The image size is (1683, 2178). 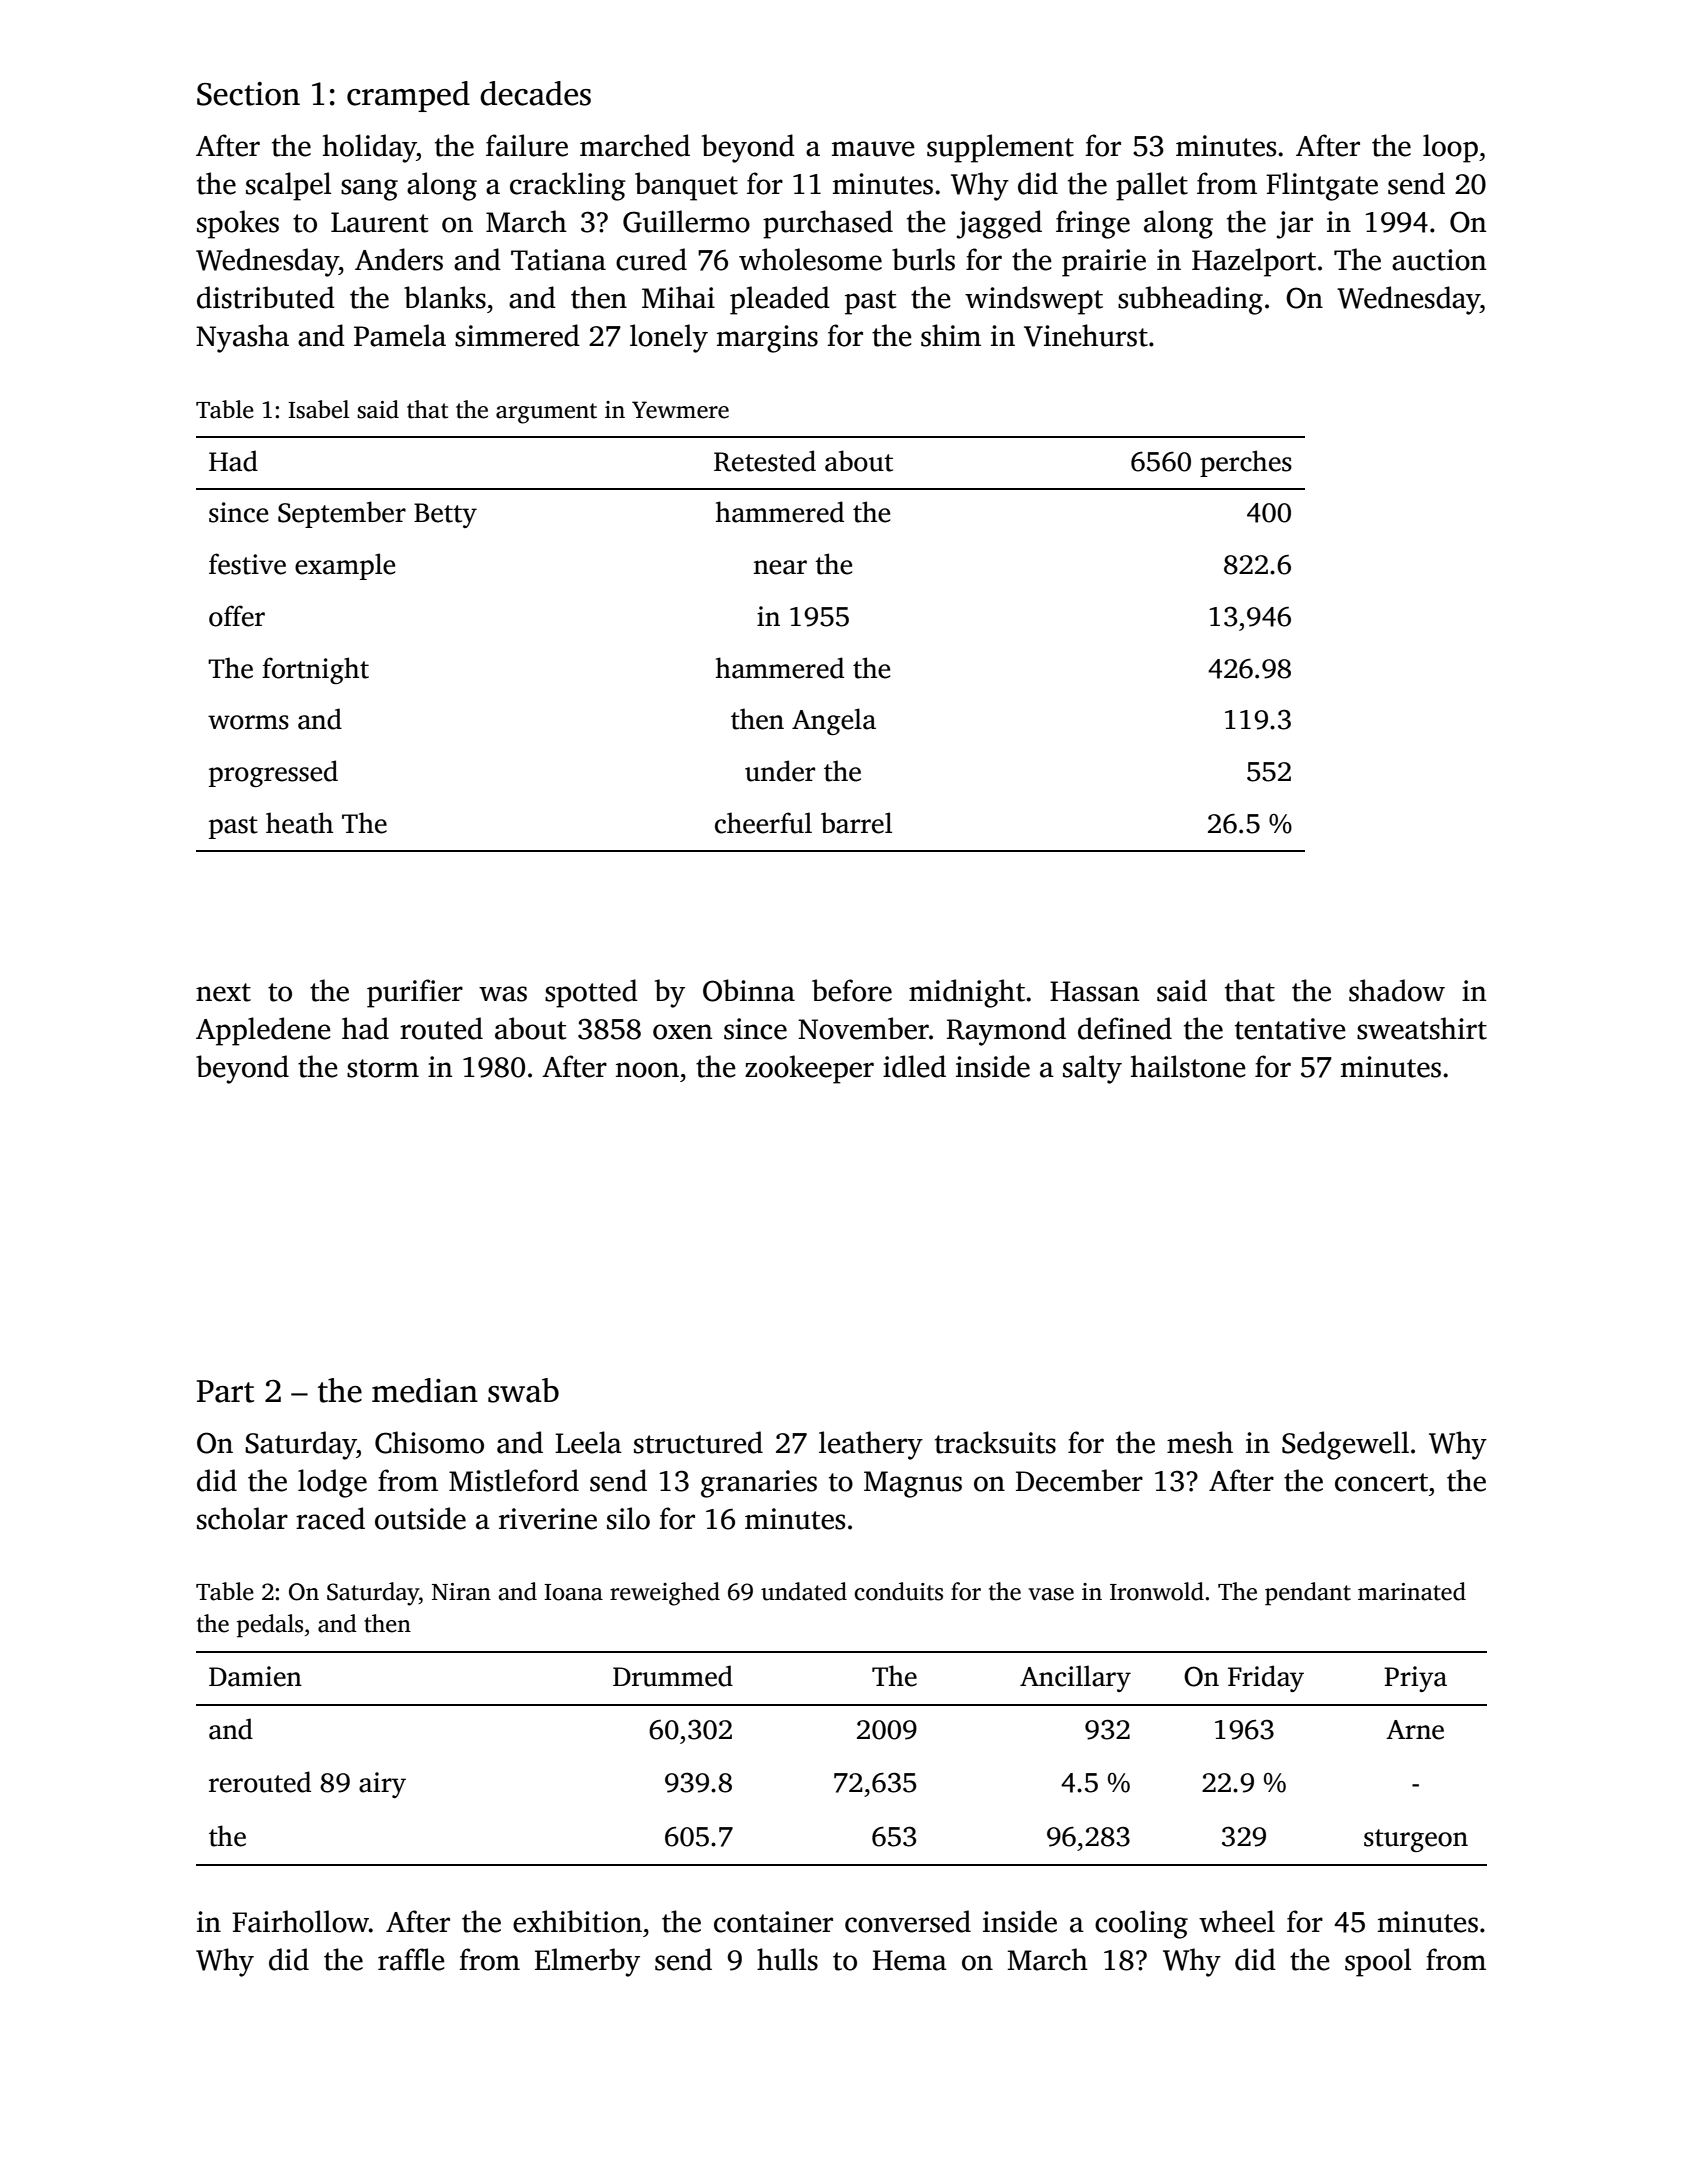 I want to click on supplement, so click(x=1000, y=148).
